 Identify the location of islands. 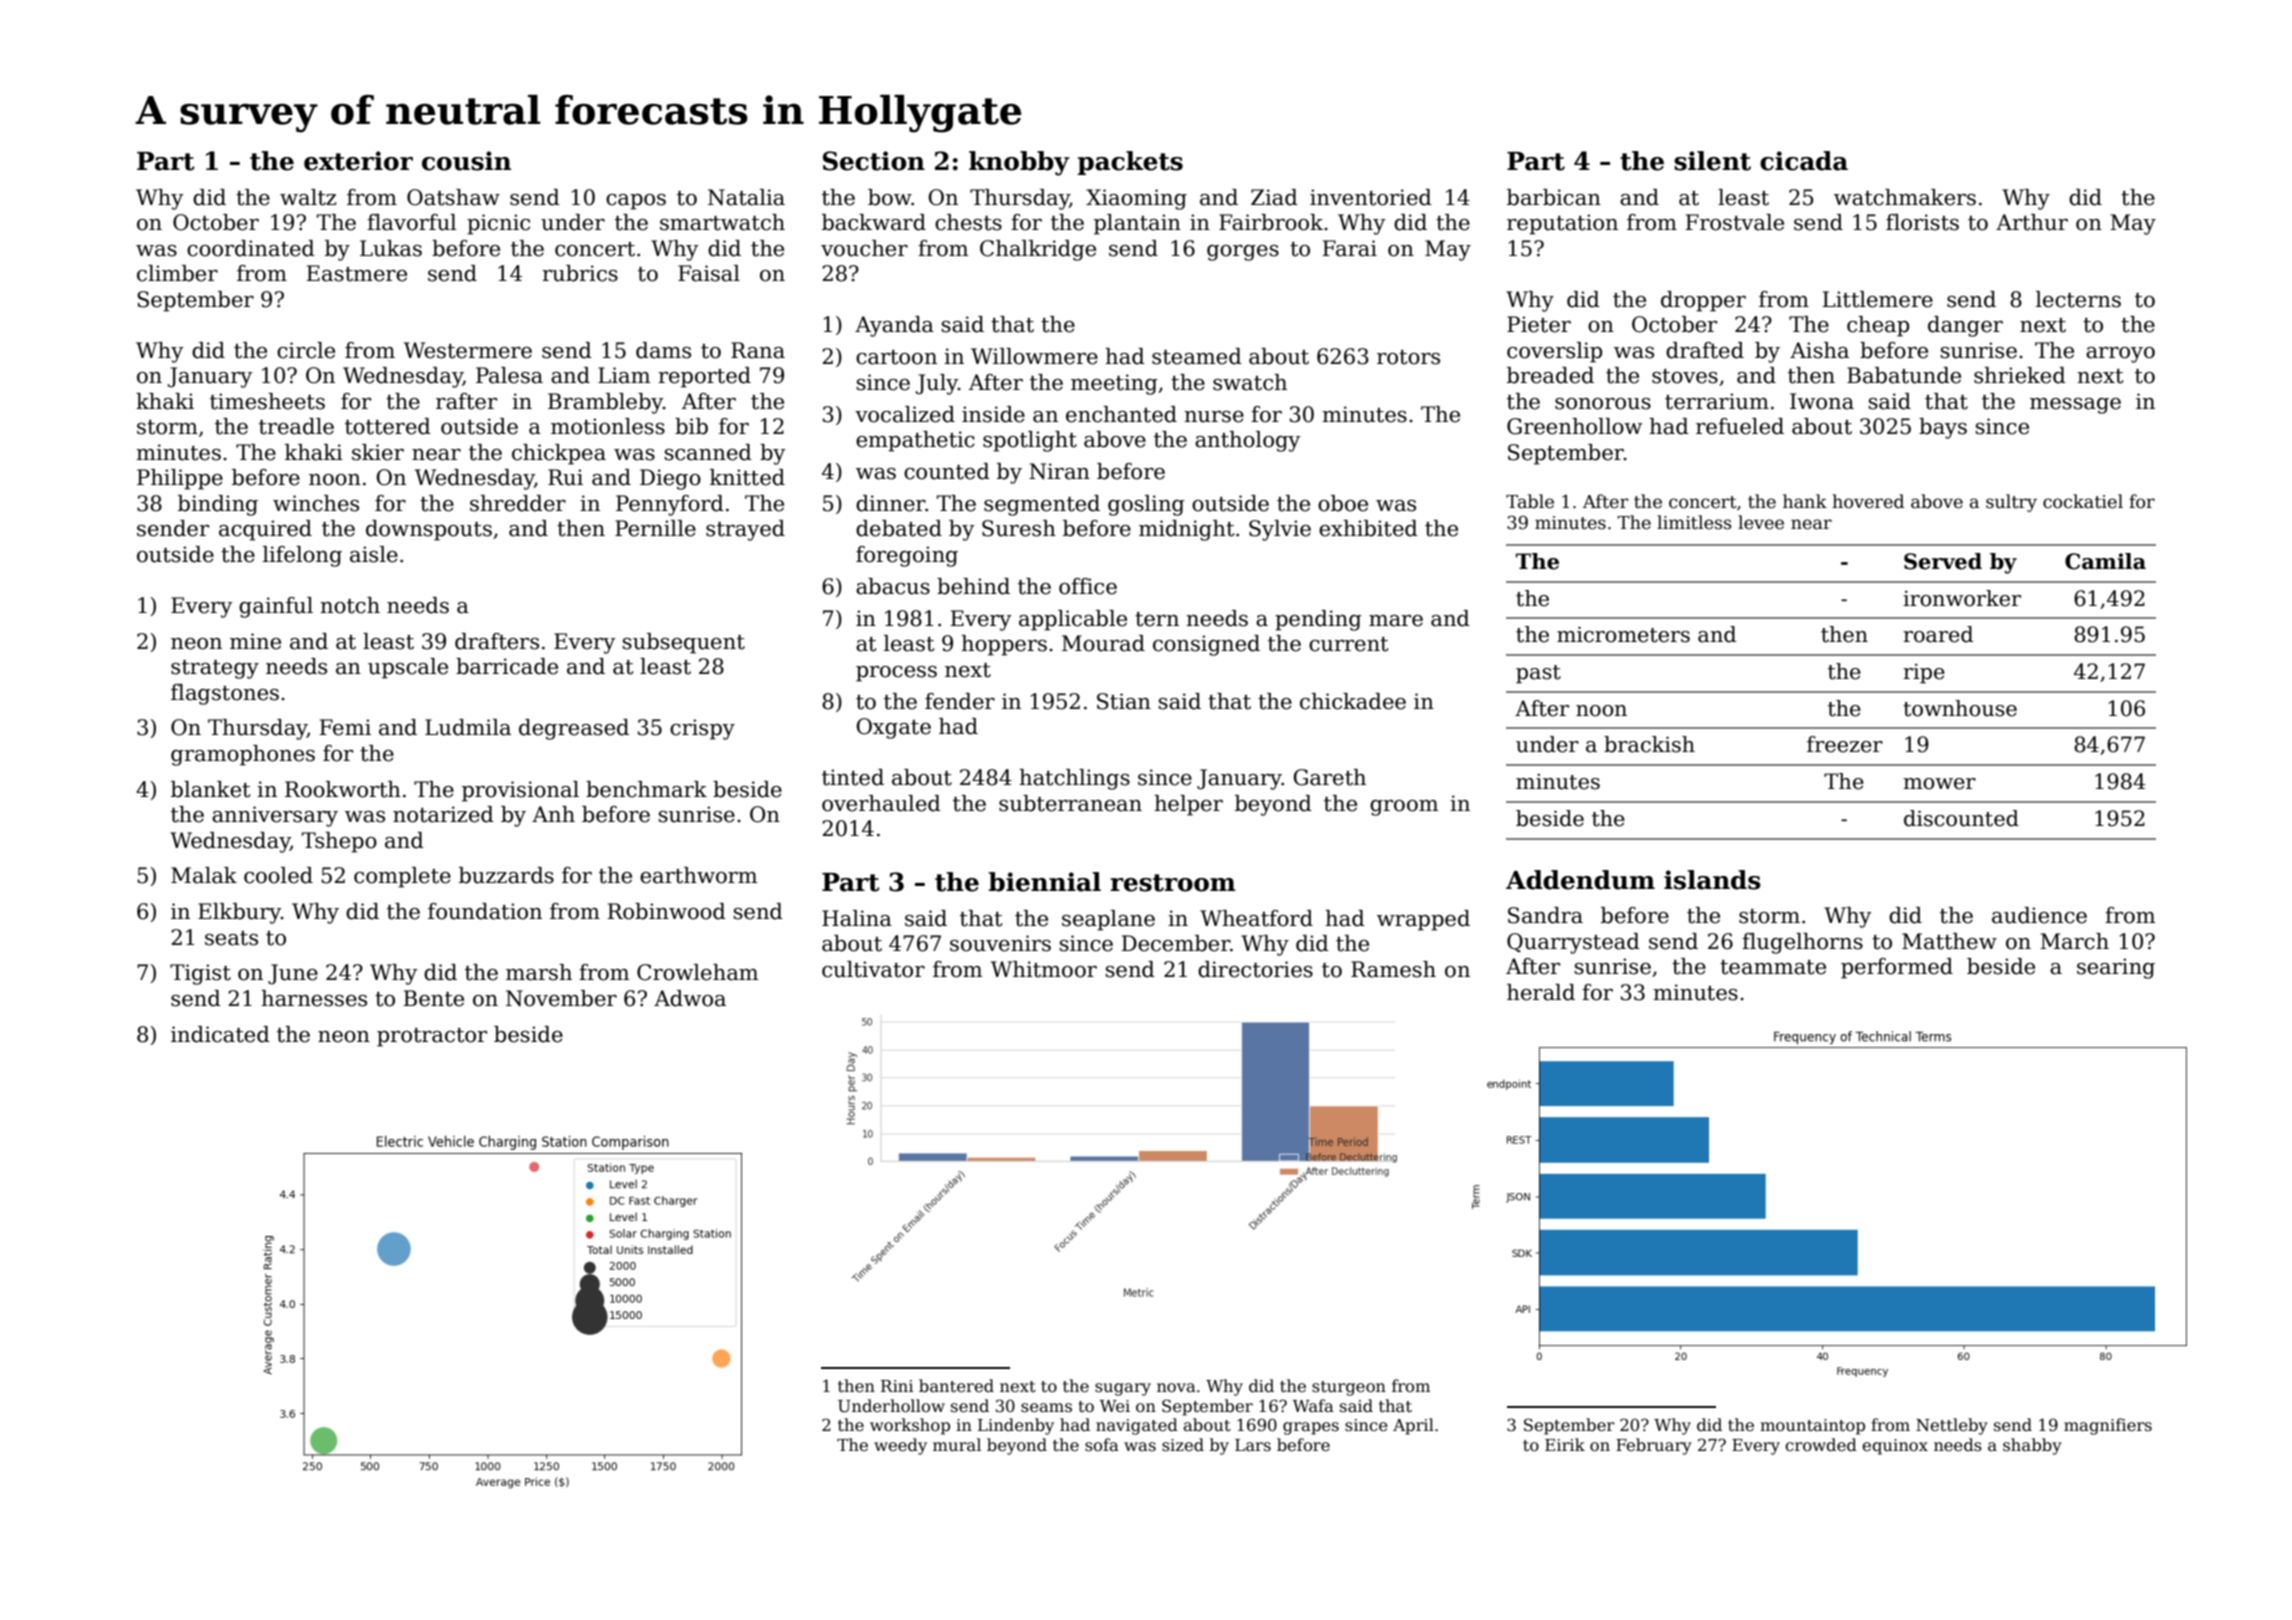
(1712, 880).
